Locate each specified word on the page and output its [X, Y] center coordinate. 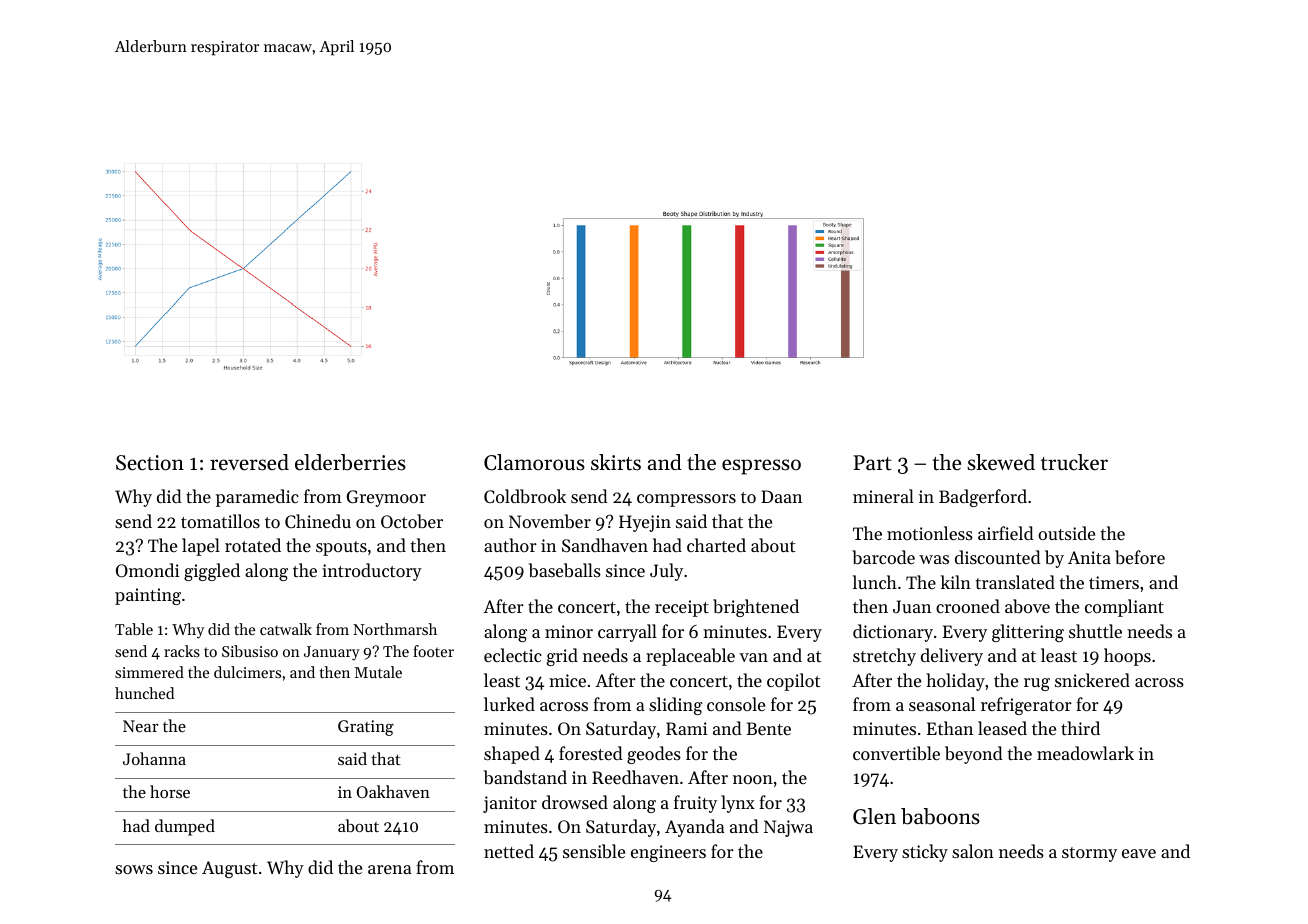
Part [872, 463]
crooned [968, 606]
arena [390, 869]
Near [141, 726]
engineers [668, 853]
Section [150, 463]
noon [753, 779]
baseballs [565, 570]
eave [1139, 853]
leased [1002, 728]
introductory [372, 572]
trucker [1074, 462]
